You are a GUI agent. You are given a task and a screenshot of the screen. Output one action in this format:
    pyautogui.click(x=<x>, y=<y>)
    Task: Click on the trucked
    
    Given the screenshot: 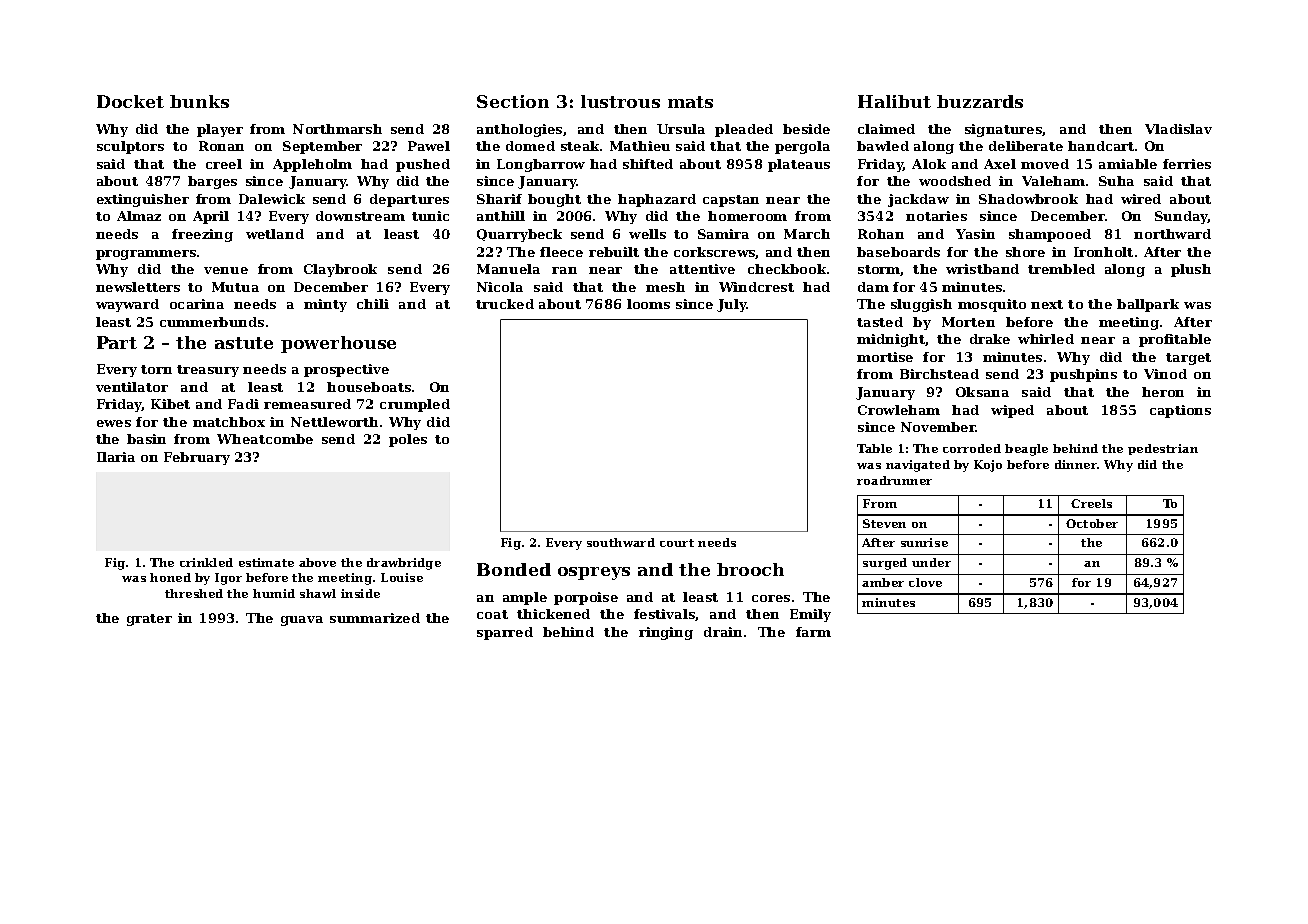 What is the action you would take?
    pyautogui.click(x=505, y=304)
